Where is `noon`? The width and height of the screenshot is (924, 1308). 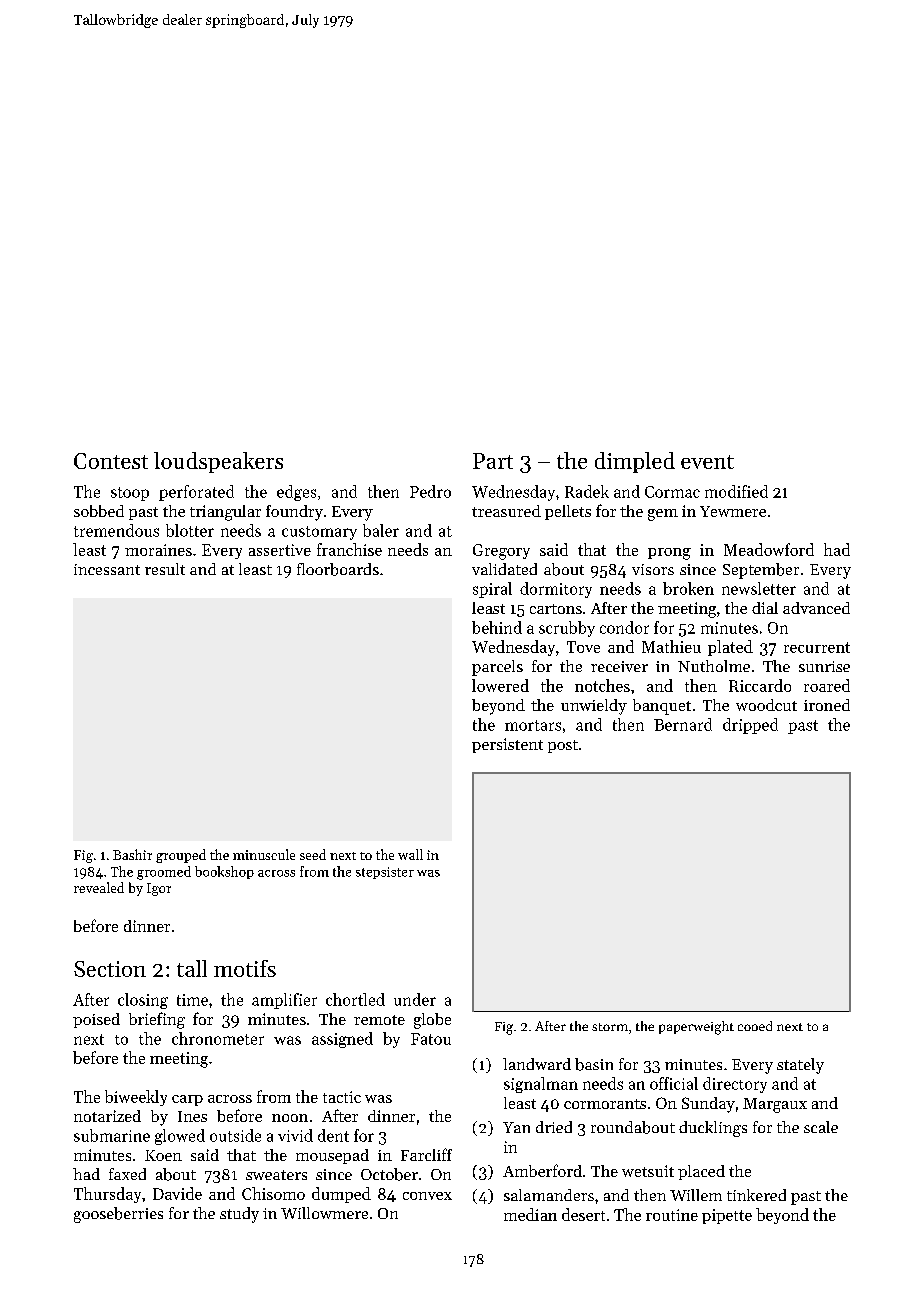 noon is located at coordinates (290, 1118).
